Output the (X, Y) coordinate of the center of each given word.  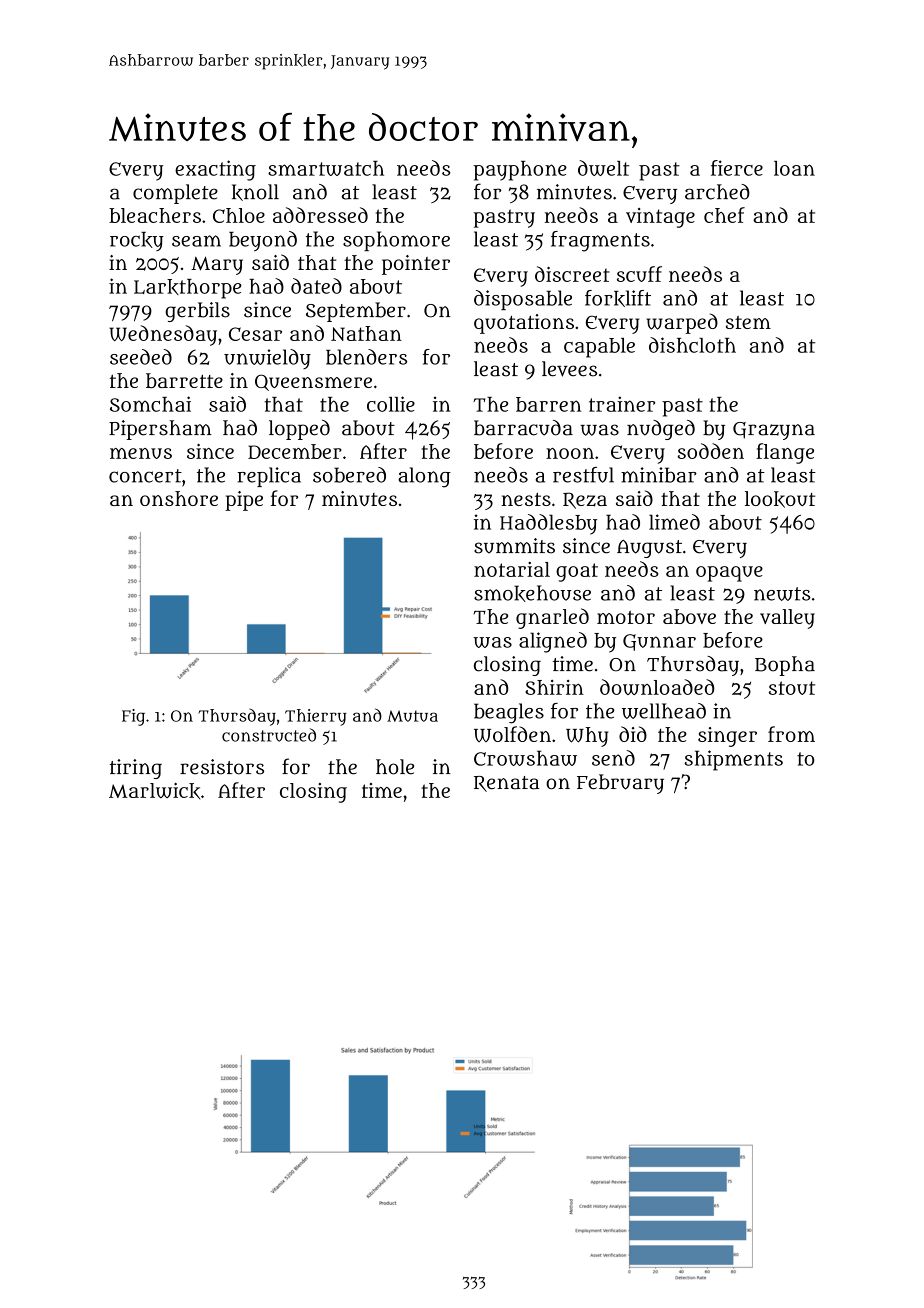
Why (587, 737)
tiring (136, 769)
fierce (737, 168)
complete (175, 194)
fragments (600, 241)
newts (782, 594)
